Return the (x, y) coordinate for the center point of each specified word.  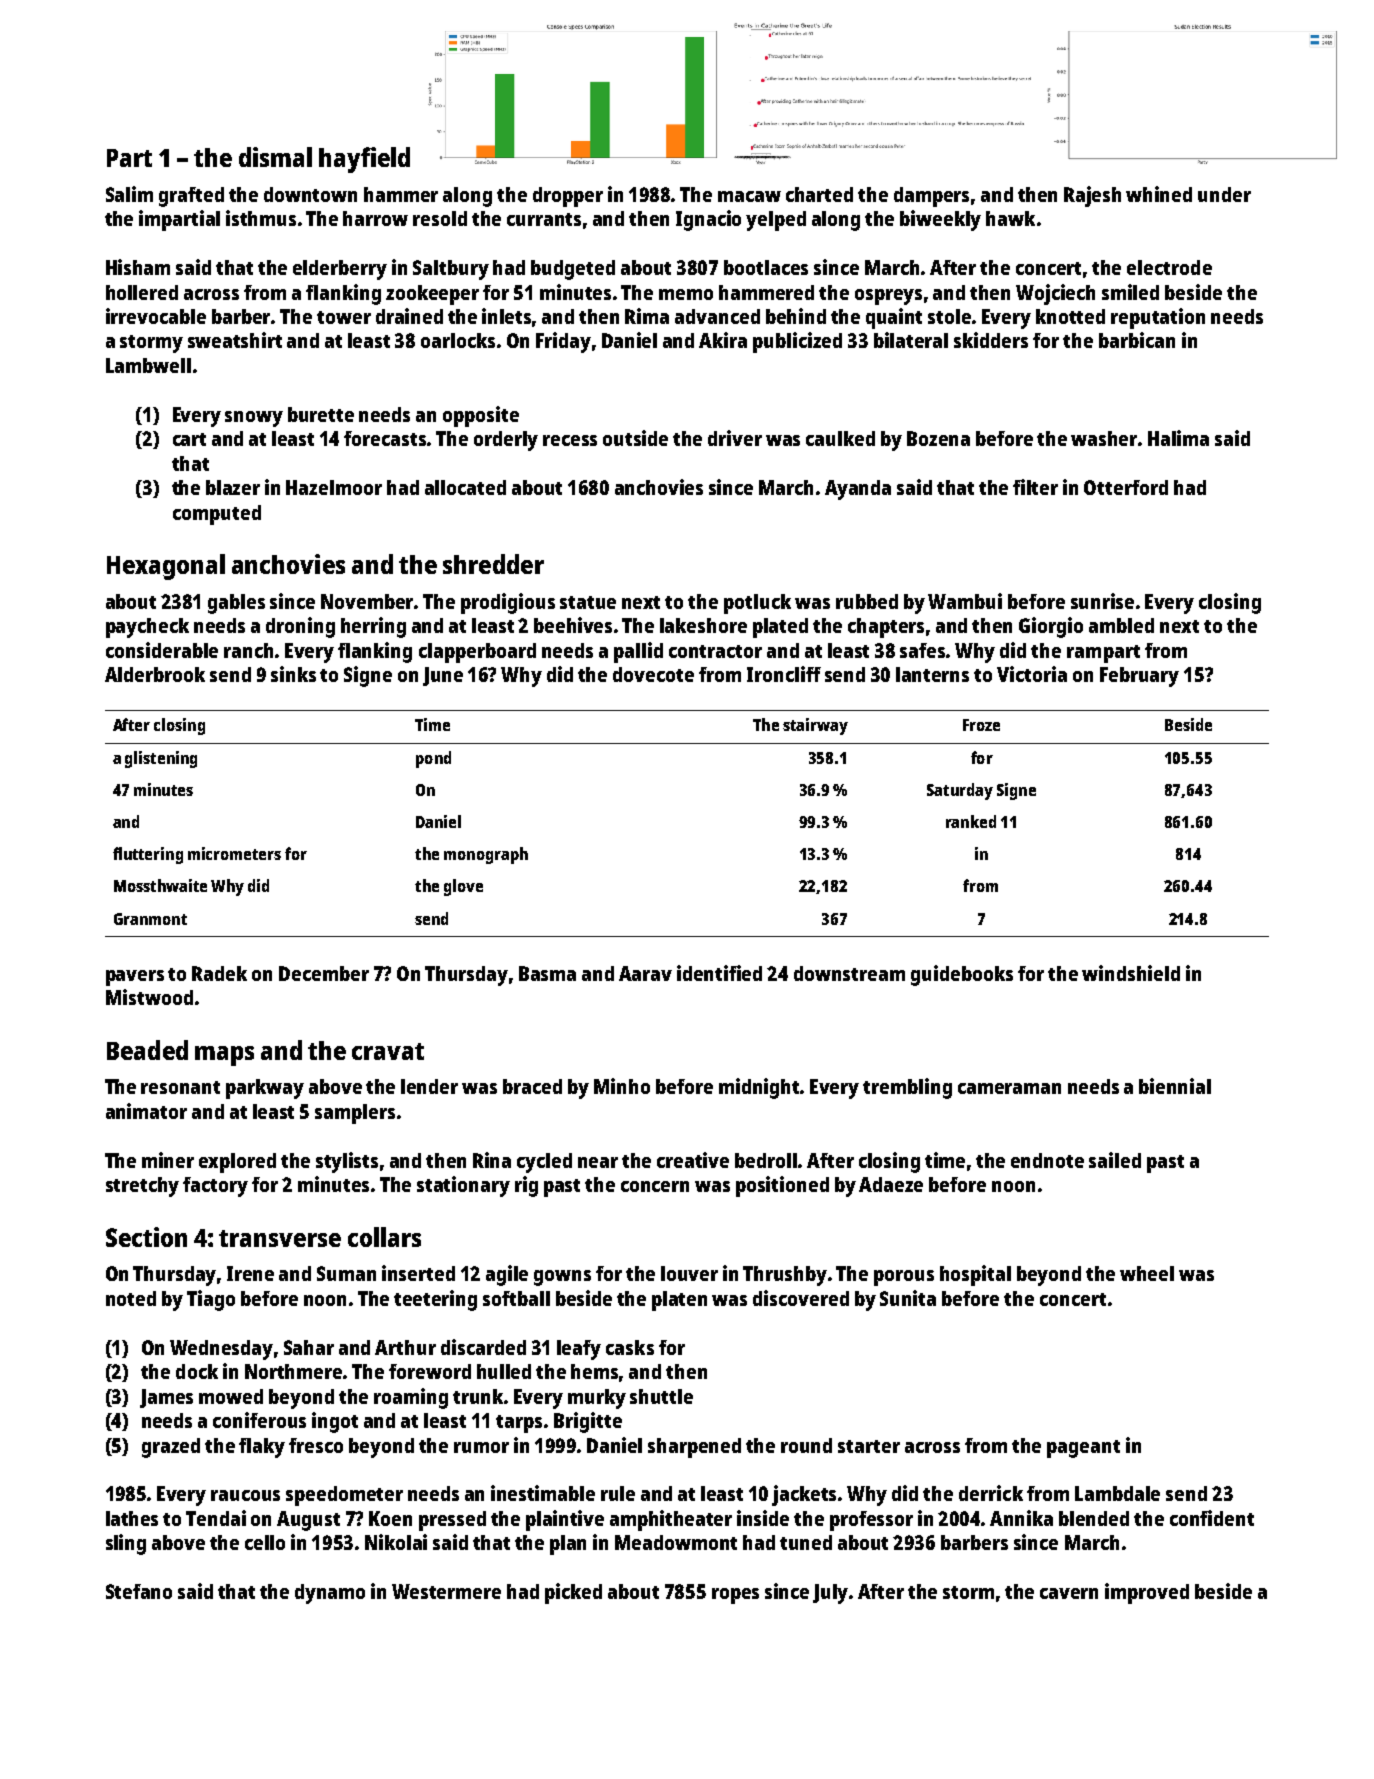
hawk (1010, 218)
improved (1147, 1593)
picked (573, 1593)
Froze (981, 725)
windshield (1131, 973)
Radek (219, 973)
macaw (749, 196)
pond (433, 759)
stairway (815, 726)
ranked (971, 821)
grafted (191, 197)
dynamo (330, 1594)
